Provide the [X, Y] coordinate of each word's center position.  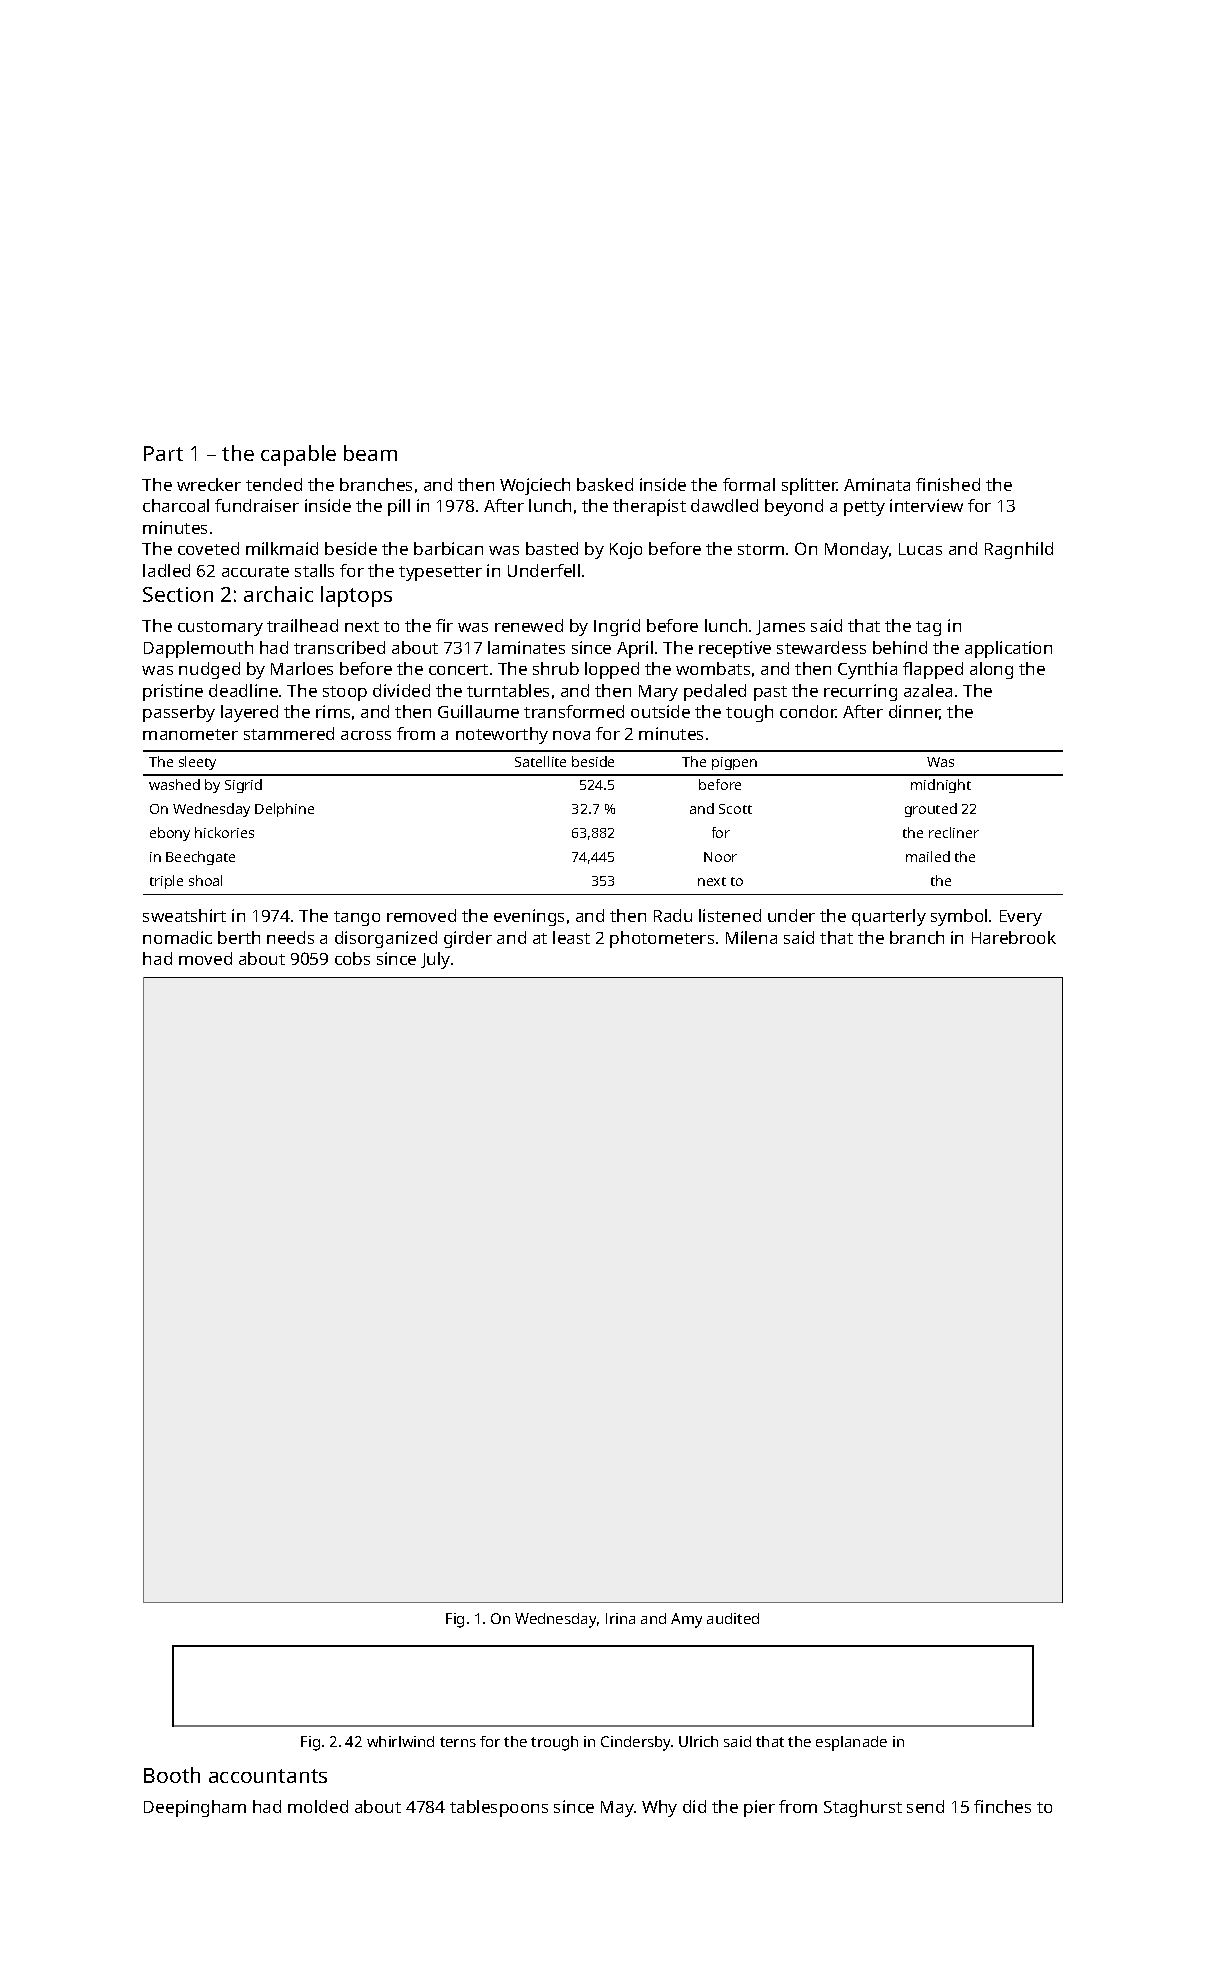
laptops [356, 596]
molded [318, 1806]
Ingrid [617, 627]
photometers [662, 939]
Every [1021, 918]
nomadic [177, 937]
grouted [931, 810]
